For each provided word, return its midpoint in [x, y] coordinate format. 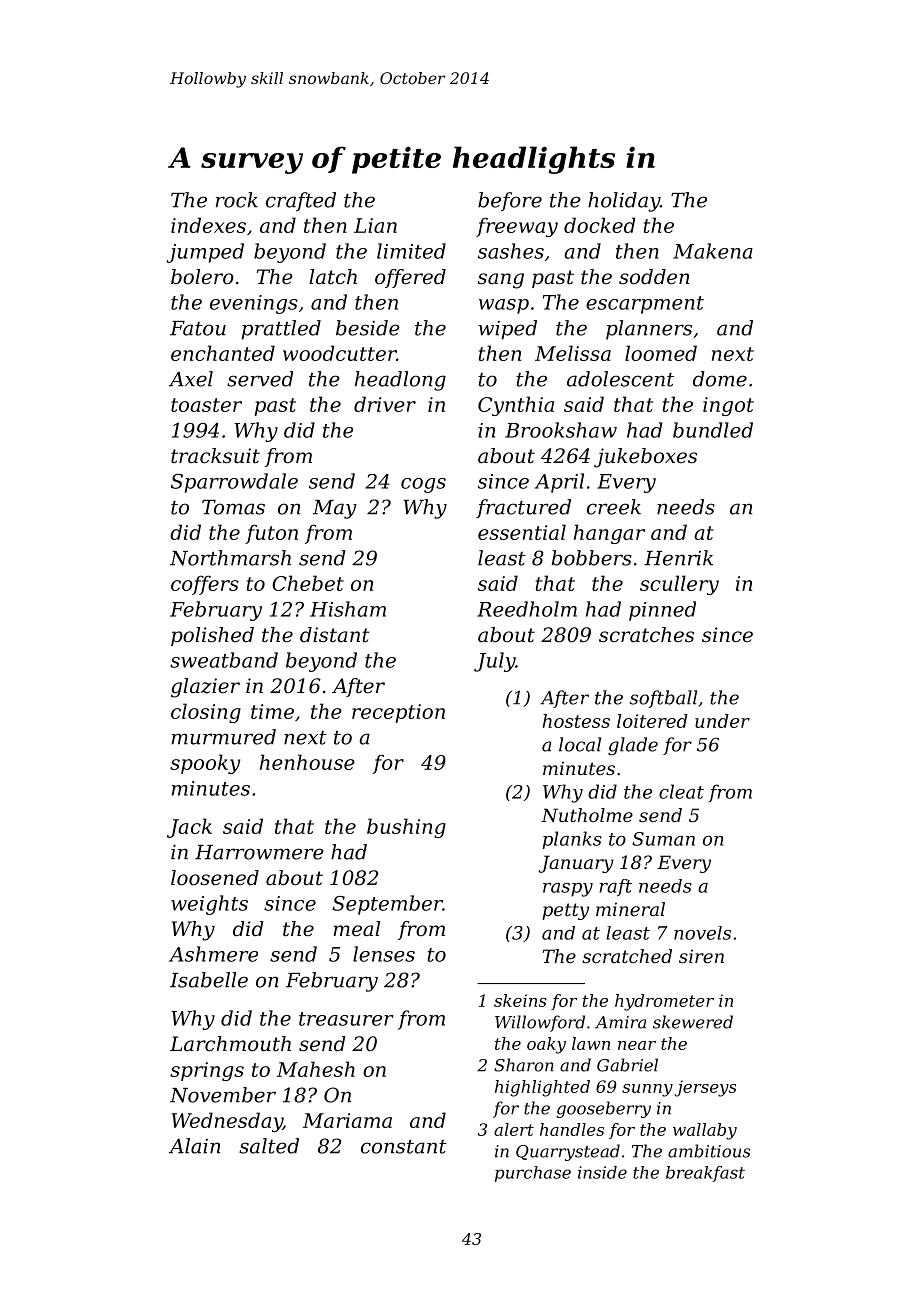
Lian [375, 225]
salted [269, 1146]
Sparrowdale [234, 483]
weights [209, 905]
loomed [661, 353]
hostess [576, 721]
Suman [663, 839]
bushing [406, 828]
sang [501, 281]
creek [614, 507]
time [272, 711]
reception [398, 713]
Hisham [348, 609]
